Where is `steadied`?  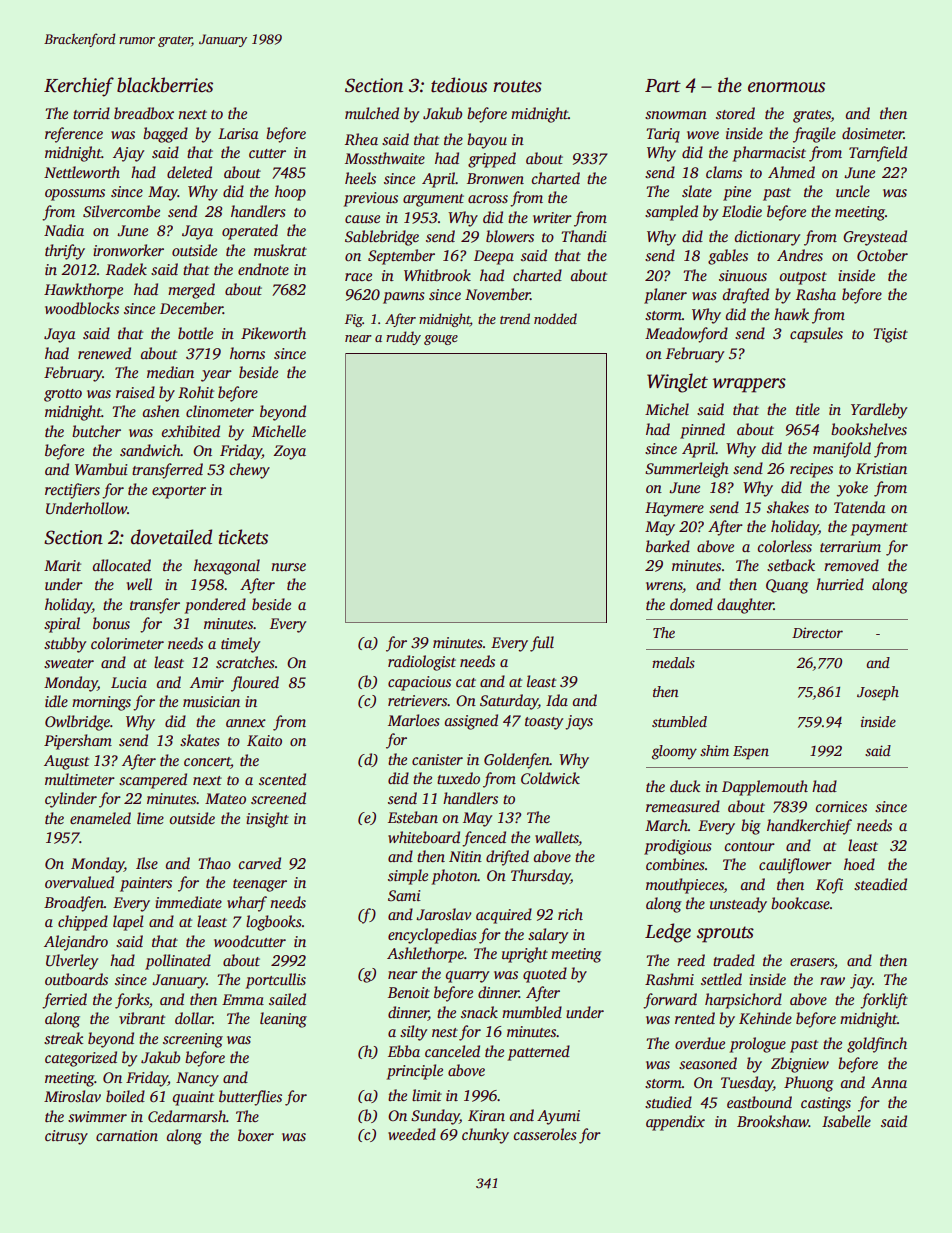
steadied is located at coordinates (880, 884).
